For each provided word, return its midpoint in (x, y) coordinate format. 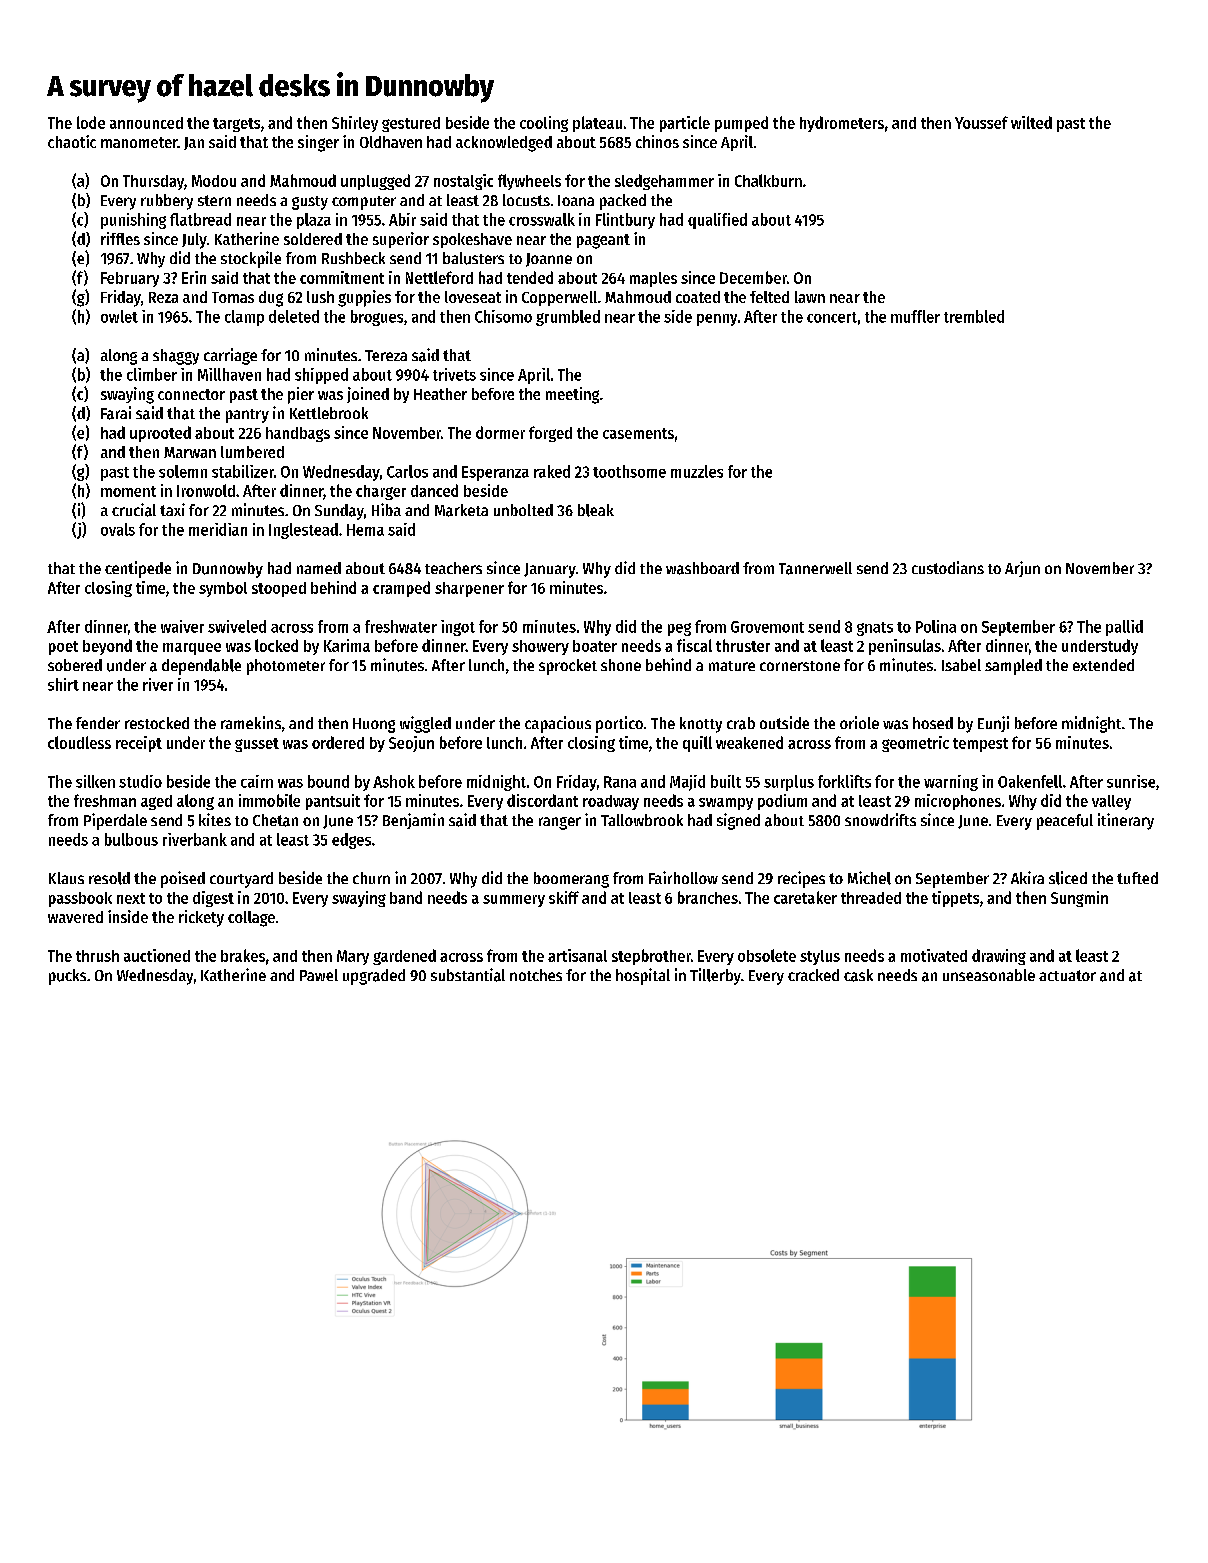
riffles (120, 238)
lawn (810, 297)
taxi (172, 509)
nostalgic (463, 182)
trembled (974, 316)
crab (741, 723)
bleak (596, 510)
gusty (310, 203)
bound (328, 781)
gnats (875, 629)
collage (251, 919)
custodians (948, 567)
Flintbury (625, 221)
